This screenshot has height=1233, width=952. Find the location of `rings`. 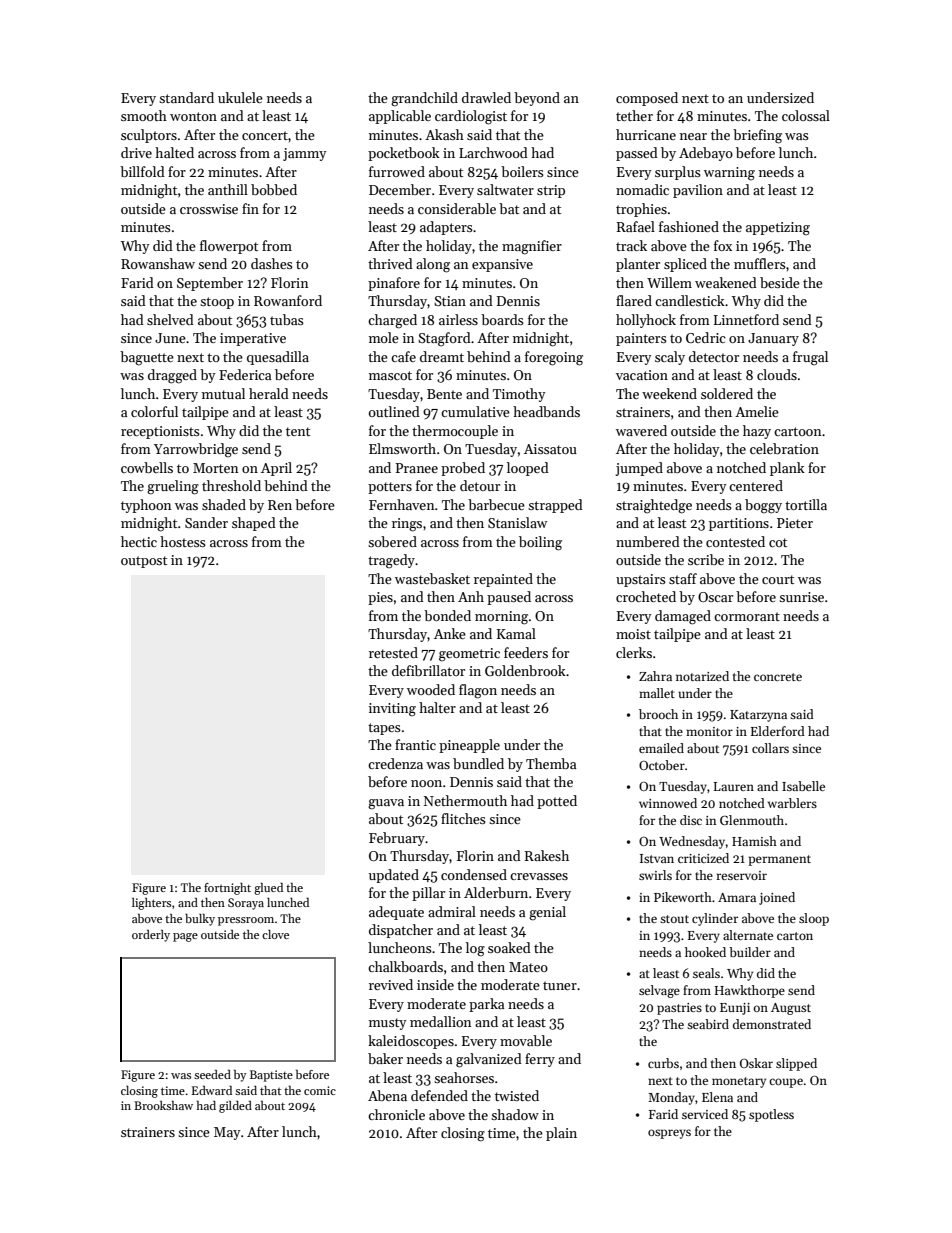

rings is located at coordinates (407, 525).
